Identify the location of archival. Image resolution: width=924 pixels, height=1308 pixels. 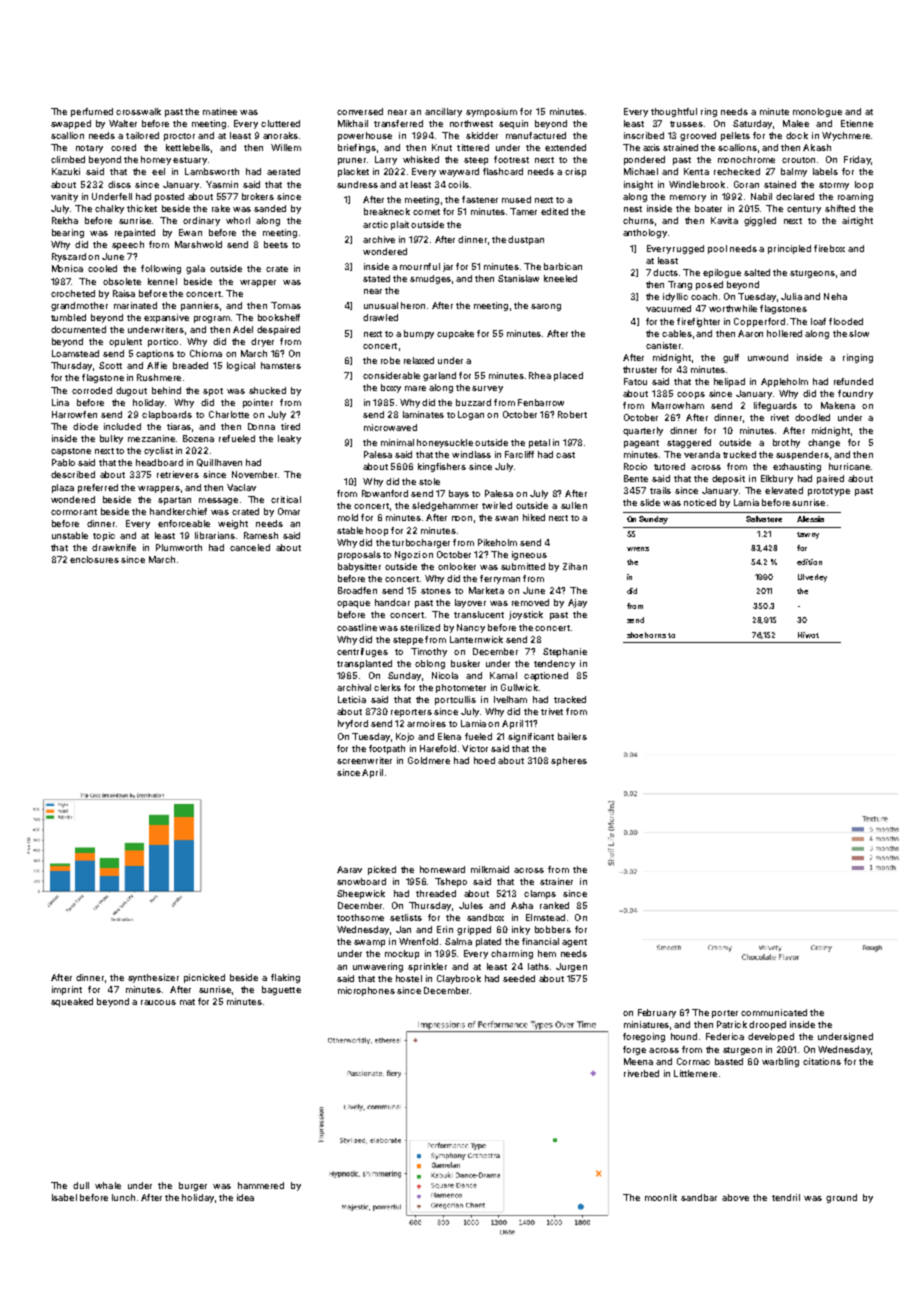
(354, 687).
